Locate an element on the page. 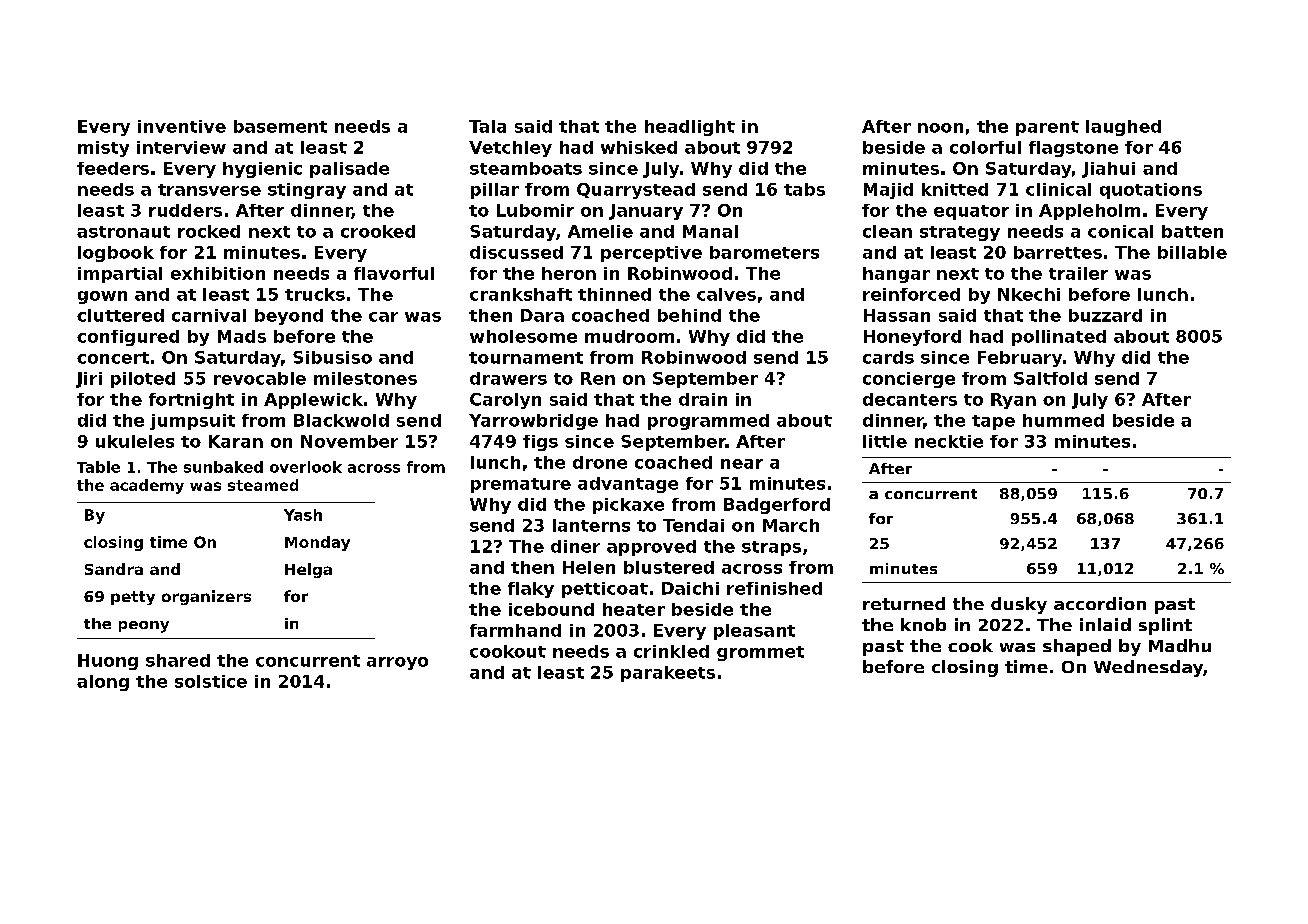 This document has height=924, width=1308. jumpsuit is located at coordinates (192, 422).
